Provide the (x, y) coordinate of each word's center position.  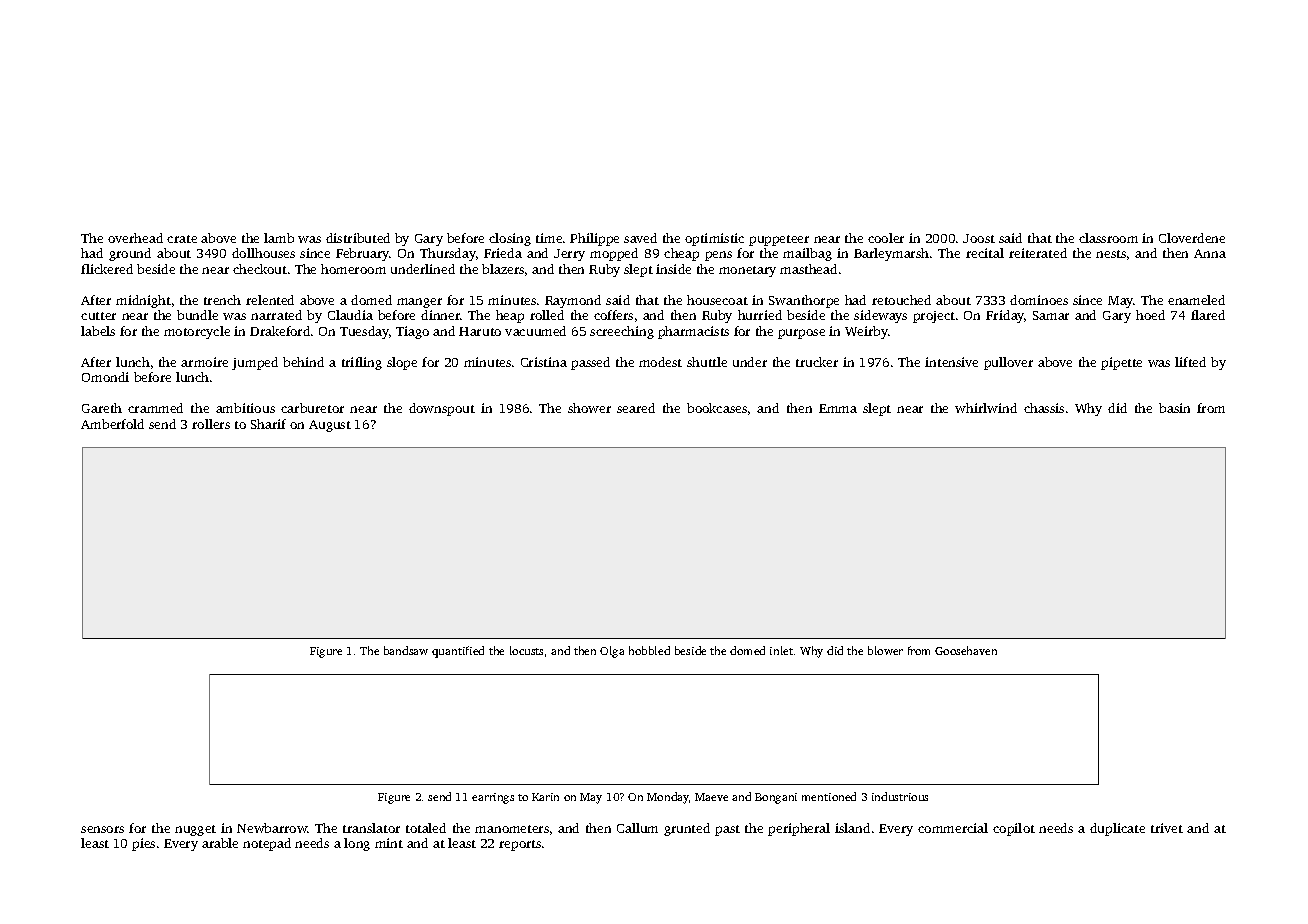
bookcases (717, 408)
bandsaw (406, 650)
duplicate (1117, 829)
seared (636, 408)
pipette (1121, 363)
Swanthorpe (804, 301)
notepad (267, 844)
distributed (358, 238)
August (330, 426)
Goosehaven (966, 650)
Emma (838, 408)
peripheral (799, 829)
